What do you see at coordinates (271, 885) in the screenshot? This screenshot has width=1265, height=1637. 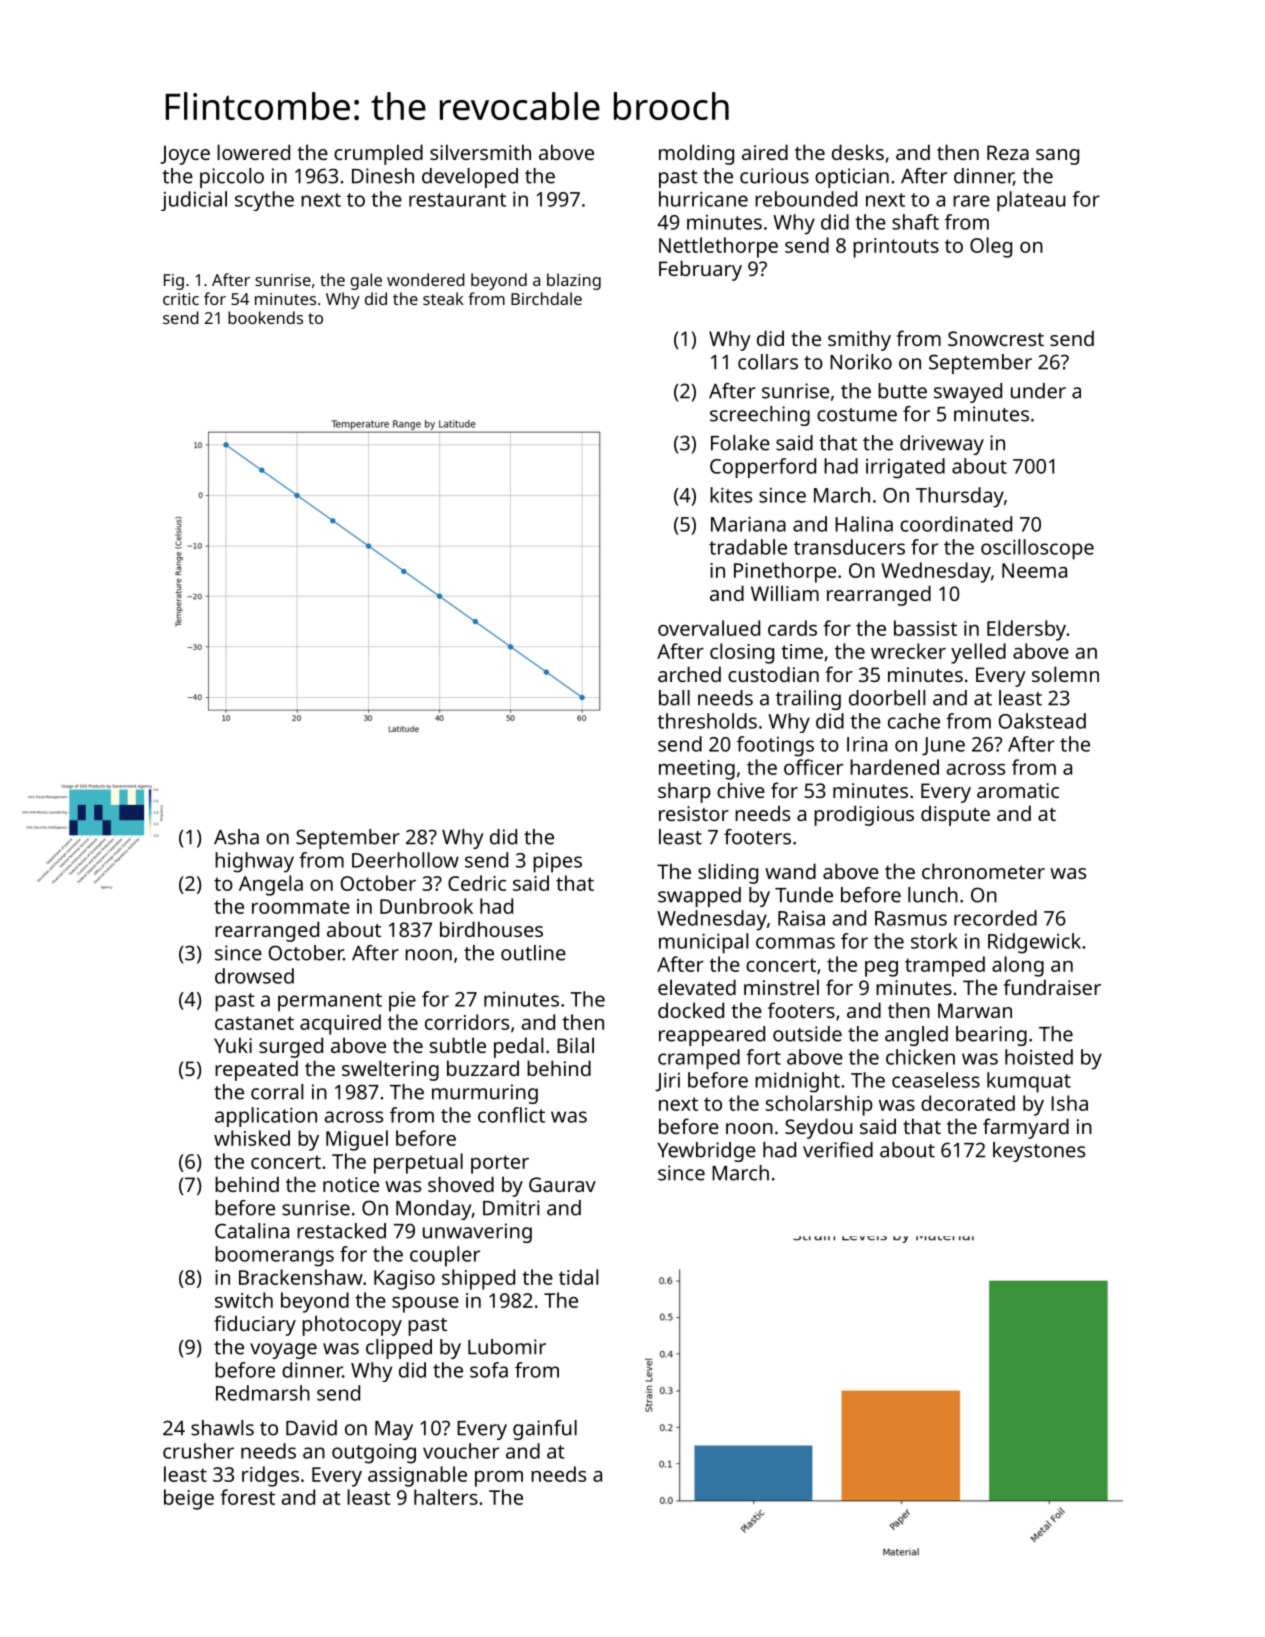 I see `Angela` at bounding box center [271, 885].
